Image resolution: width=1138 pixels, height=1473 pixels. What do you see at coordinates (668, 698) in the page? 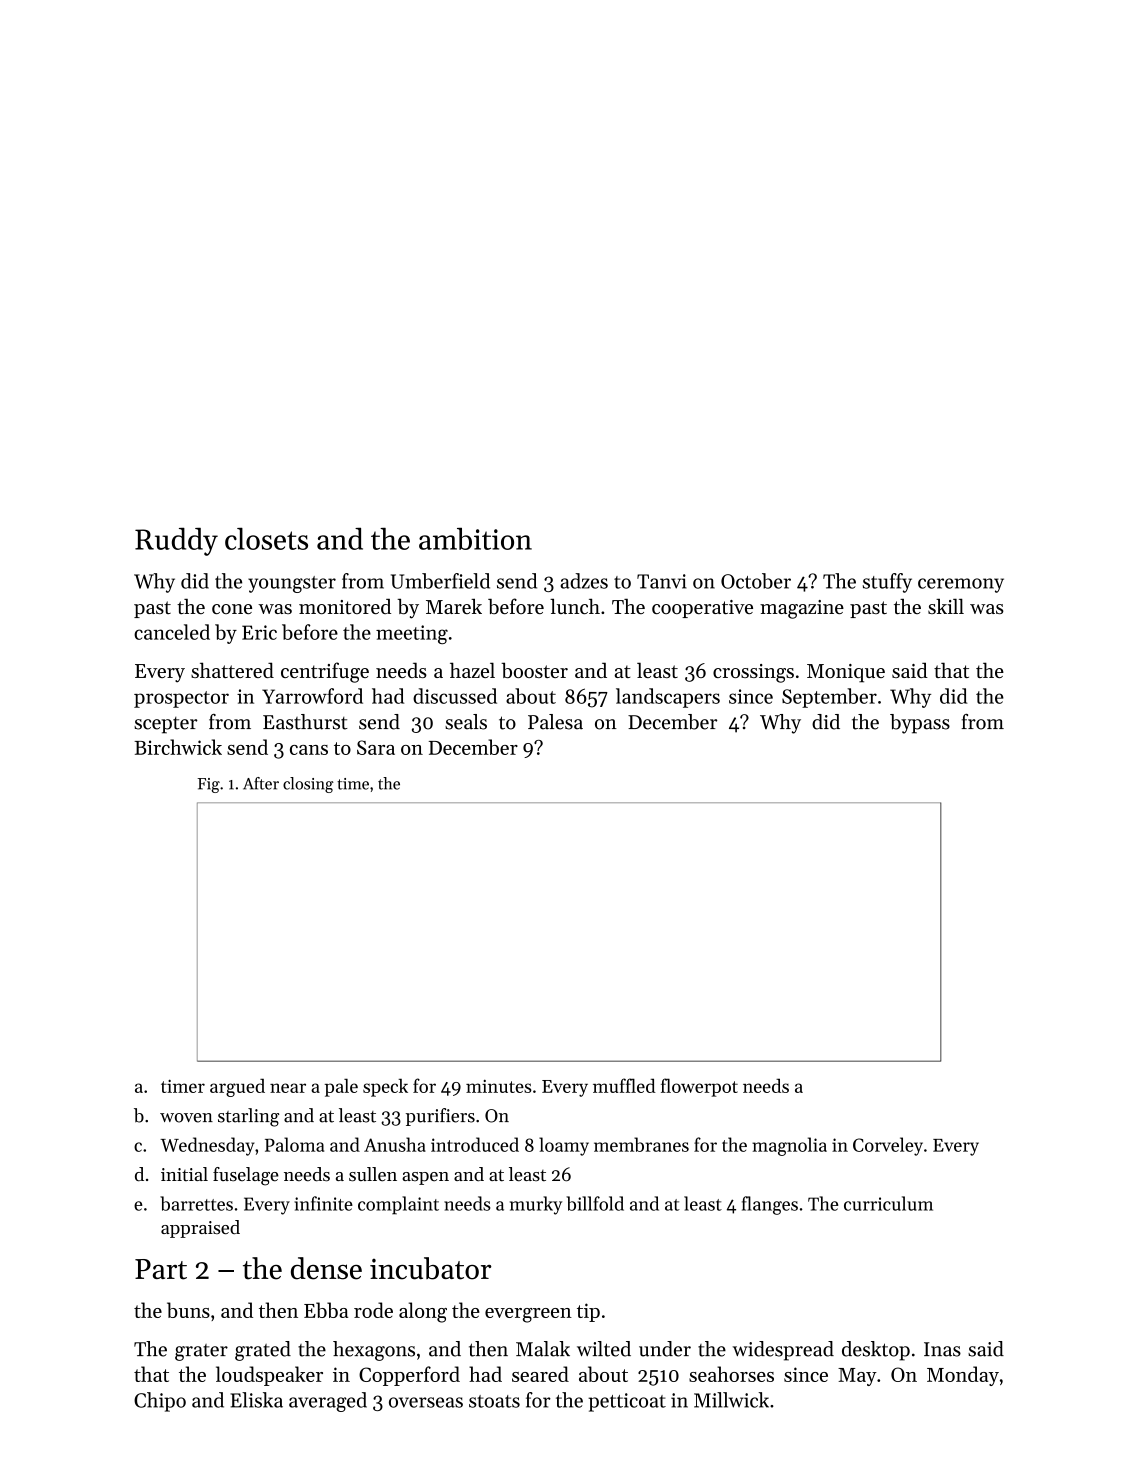
I see `landscapers` at bounding box center [668, 698].
